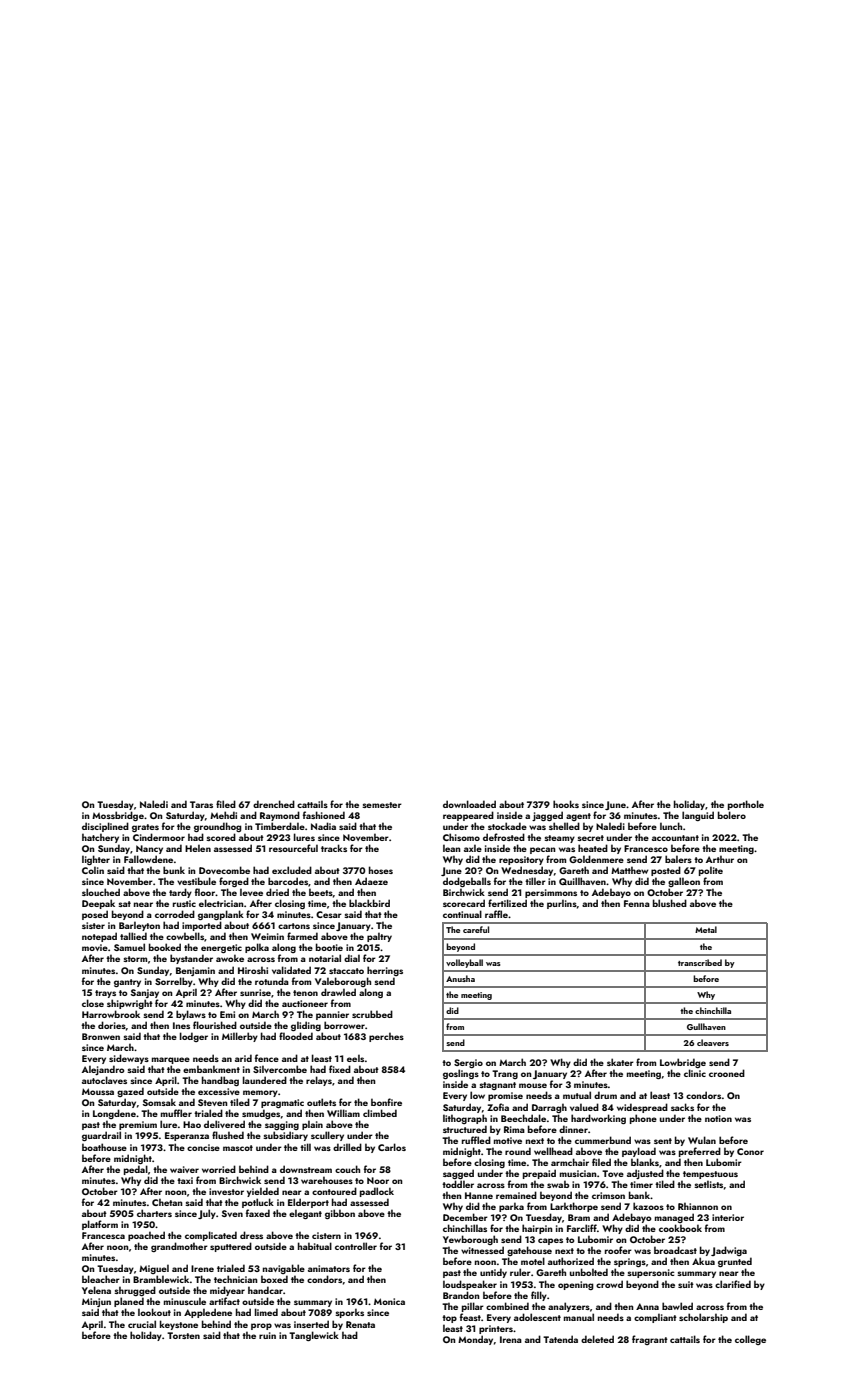  Describe the element at coordinates (675, 838) in the screenshot. I see `accountant` at that location.
